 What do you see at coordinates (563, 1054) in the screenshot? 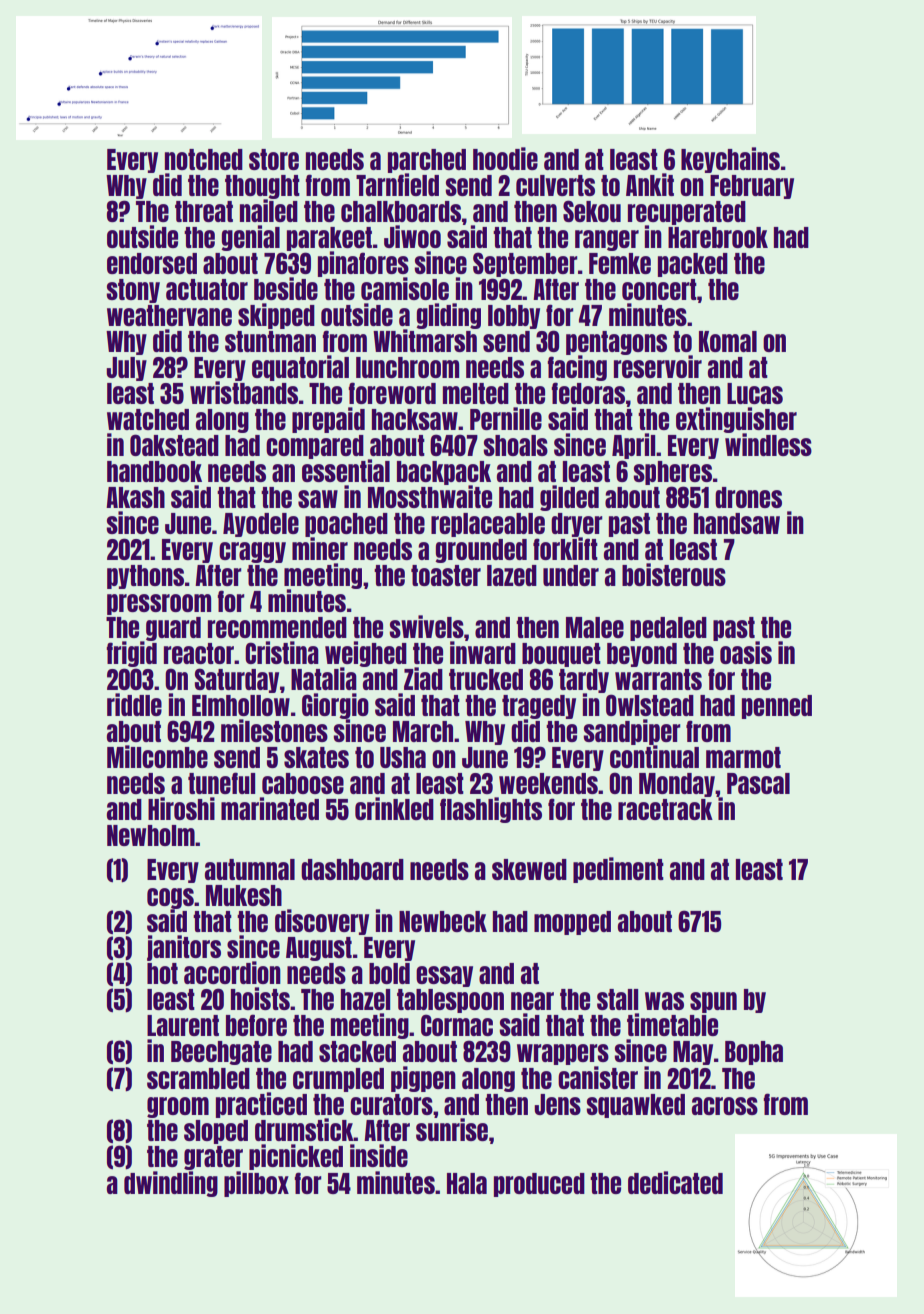
I see `wrappers` at bounding box center [563, 1054].
